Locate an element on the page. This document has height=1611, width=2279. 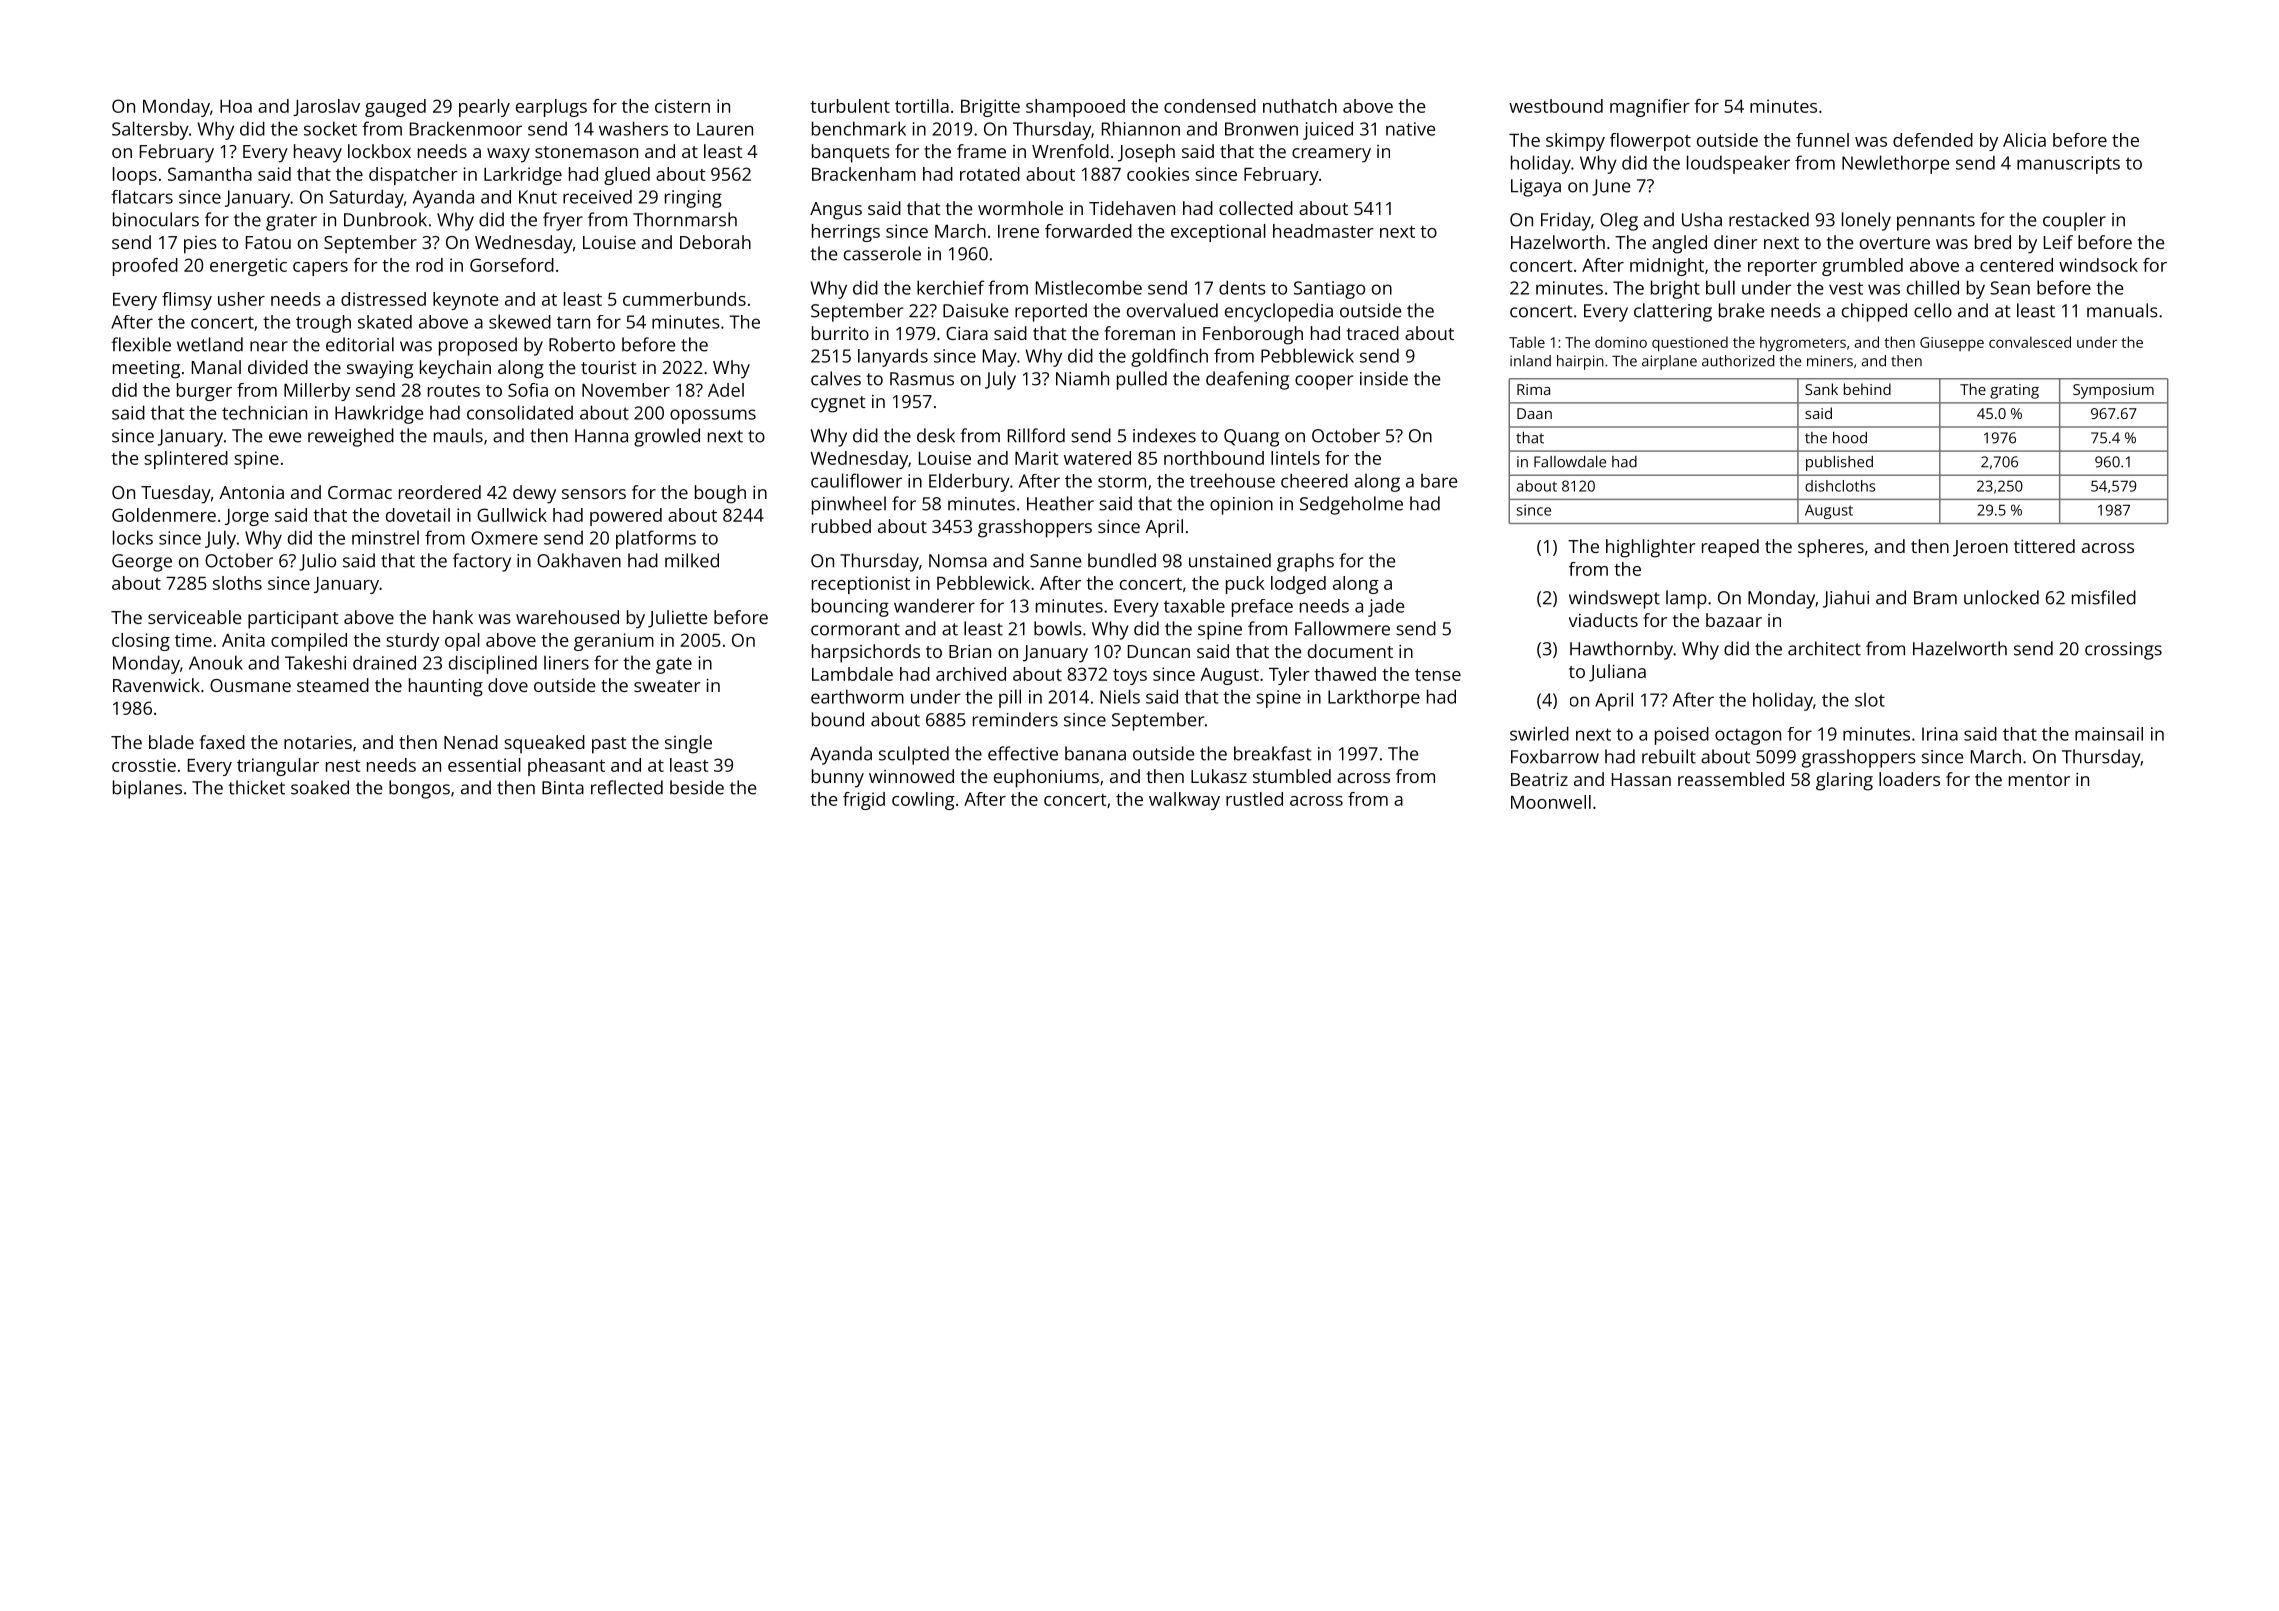
Rillford is located at coordinates (1036, 435).
